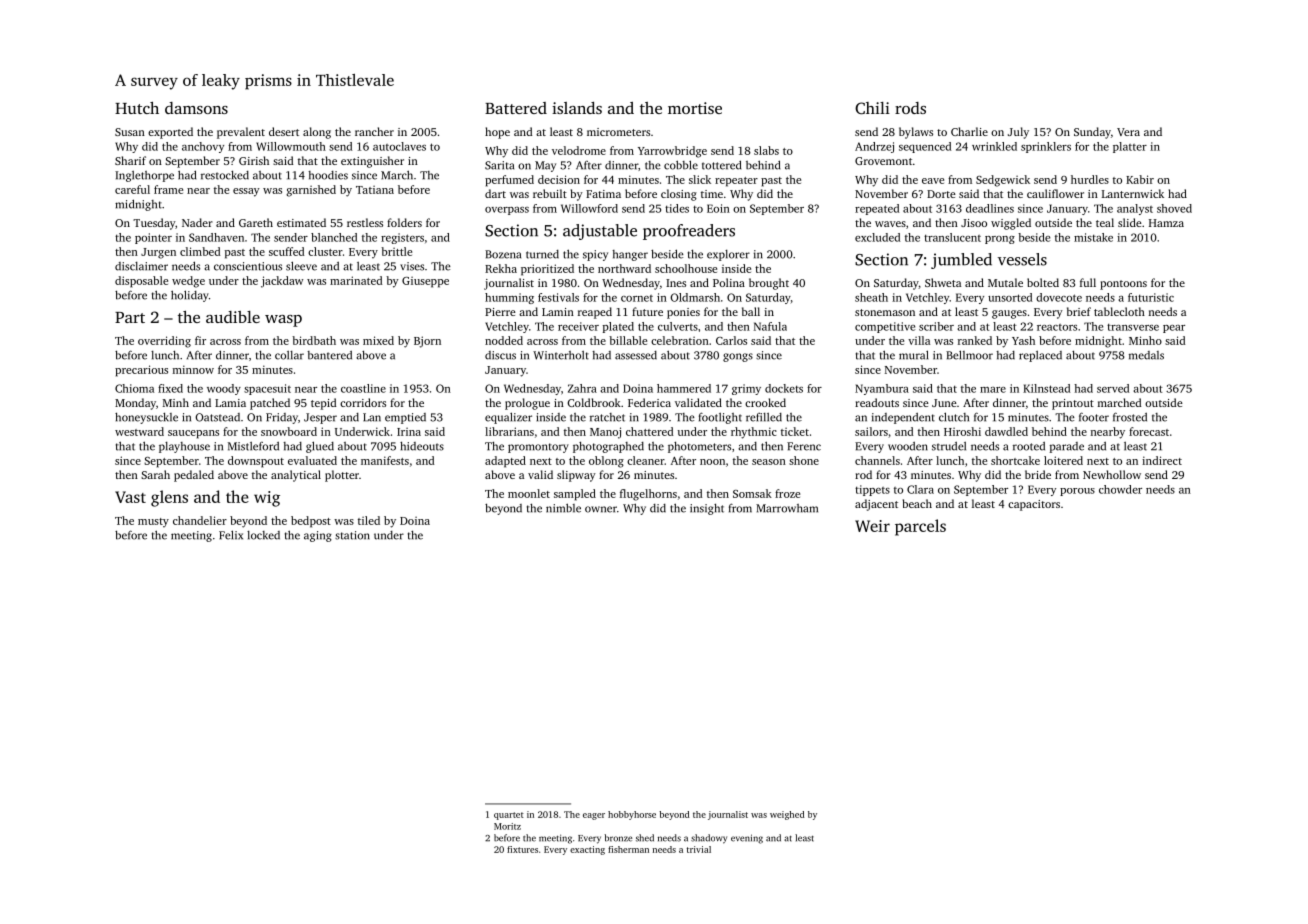 This screenshot has height=924, width=1308. I want to click on parcels, so click(920, 527).
